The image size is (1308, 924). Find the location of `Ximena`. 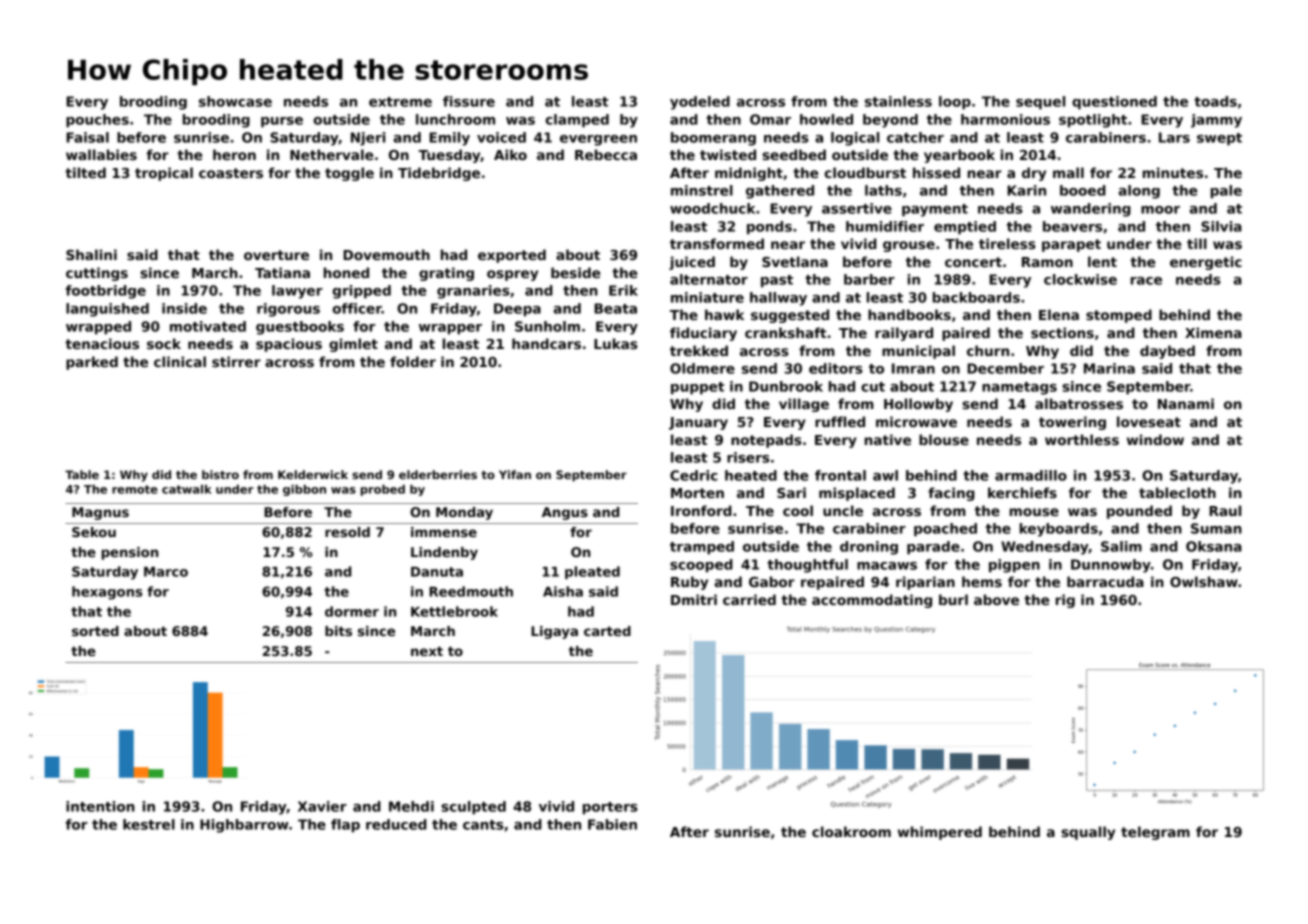

Ximena is located at coordinates (1213, 332).
